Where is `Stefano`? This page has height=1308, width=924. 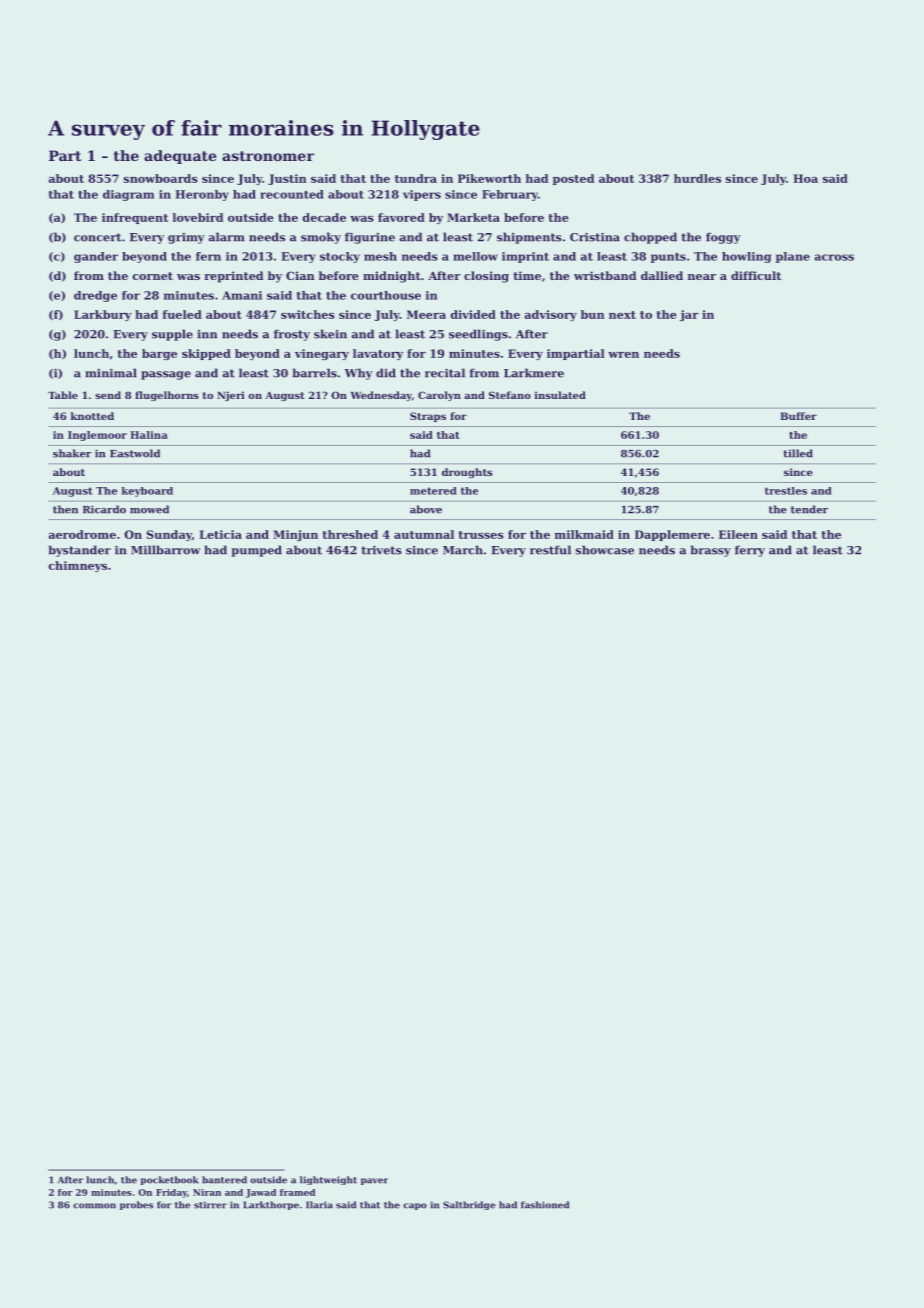
Stefano is located at coordinates (510, 395).
